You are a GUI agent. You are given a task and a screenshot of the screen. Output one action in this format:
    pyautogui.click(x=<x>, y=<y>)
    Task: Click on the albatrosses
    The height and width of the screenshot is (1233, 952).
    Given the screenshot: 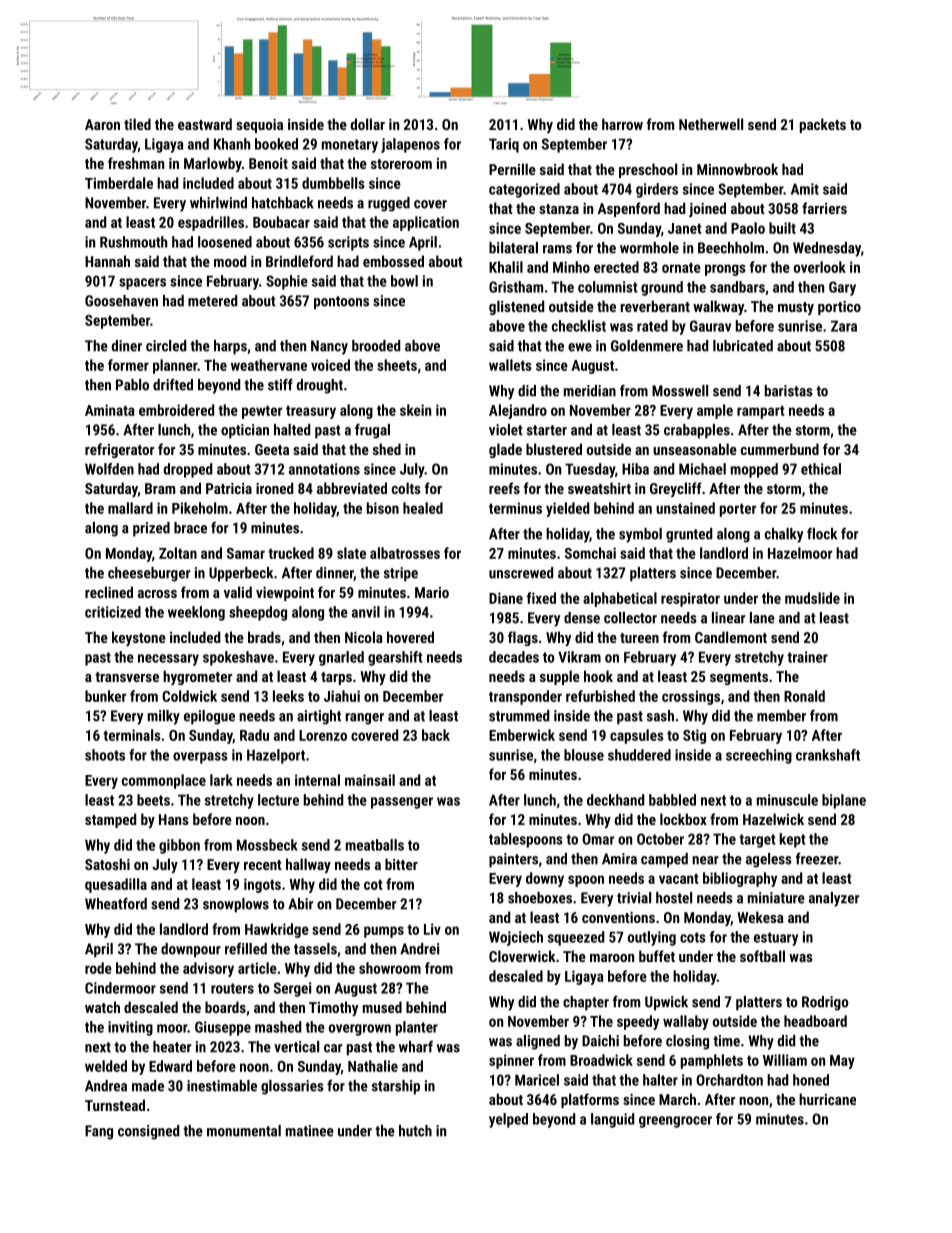 What is the action you would take?
    pyautogui.click(x=405, y=553)
